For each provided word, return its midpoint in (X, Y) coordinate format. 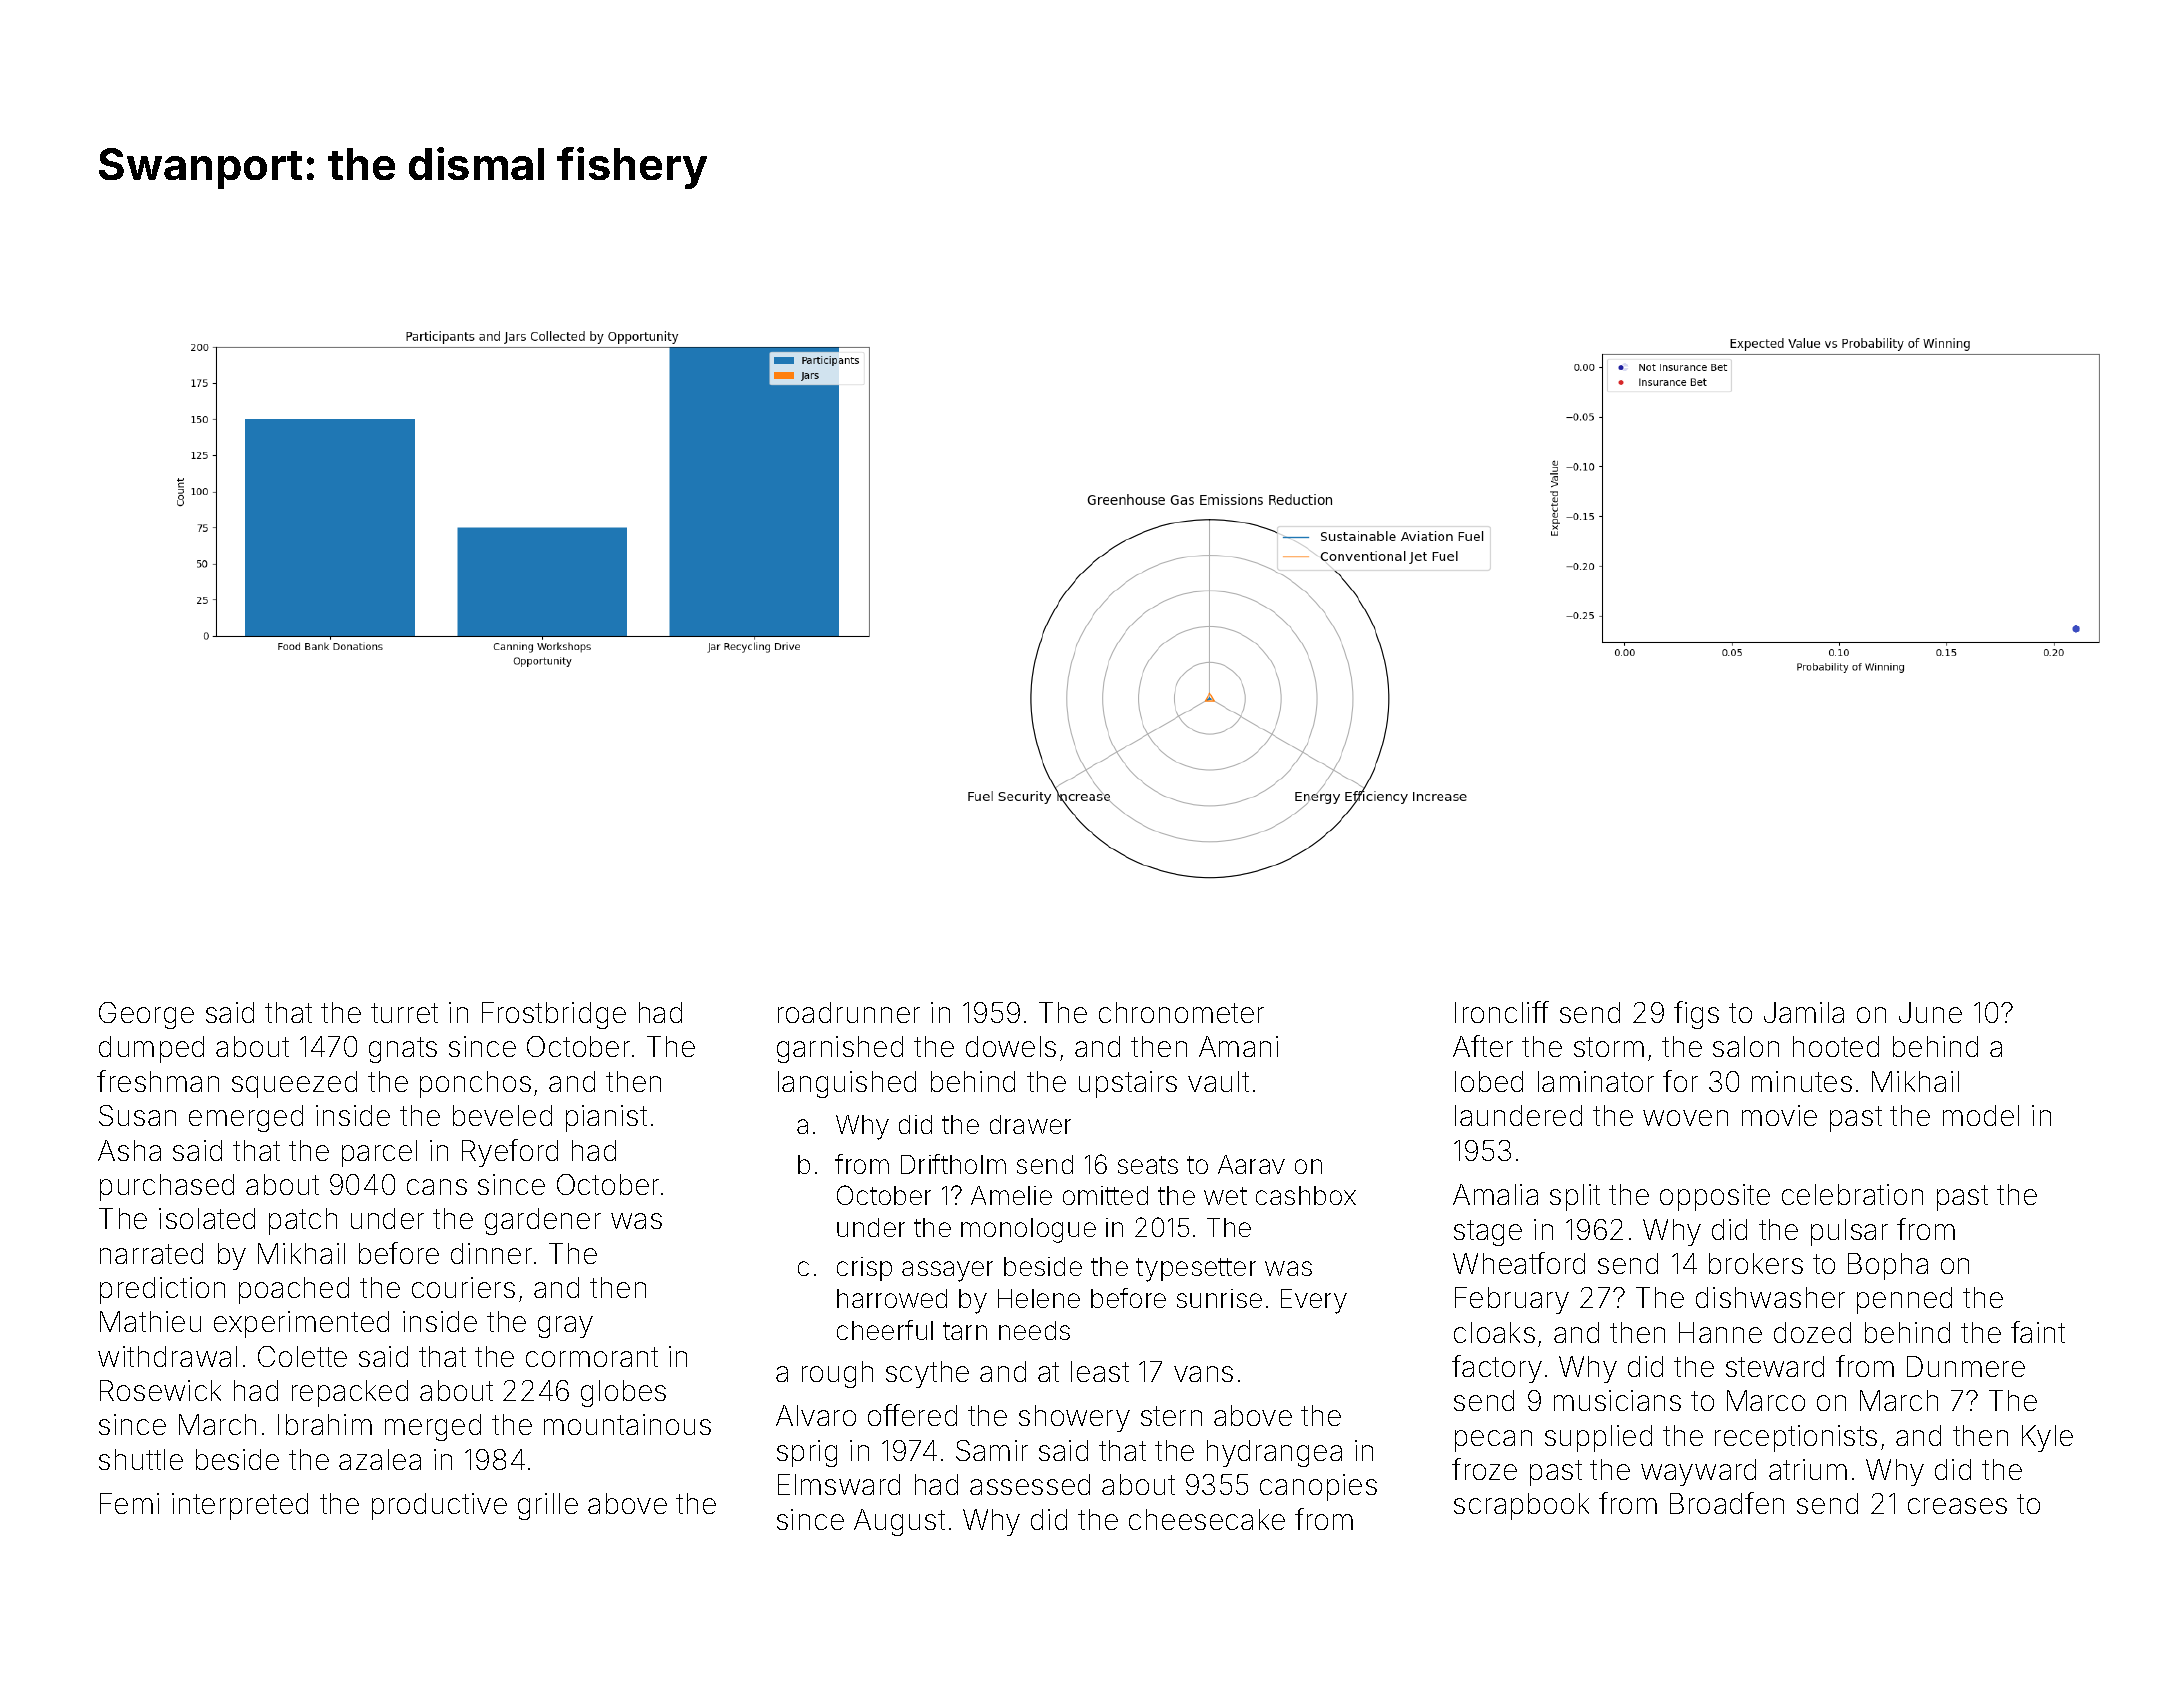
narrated (151, 1253)
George (146, 1015)
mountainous (627, 1424)
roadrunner (849, 1012)
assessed (1030, 1484)
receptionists (1796, 1438)
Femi (129, 1503)
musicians (1617, 1400)
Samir (992, 1450)
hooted (1836, 1046)
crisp (864, 1269)
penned (1904, 1300)
